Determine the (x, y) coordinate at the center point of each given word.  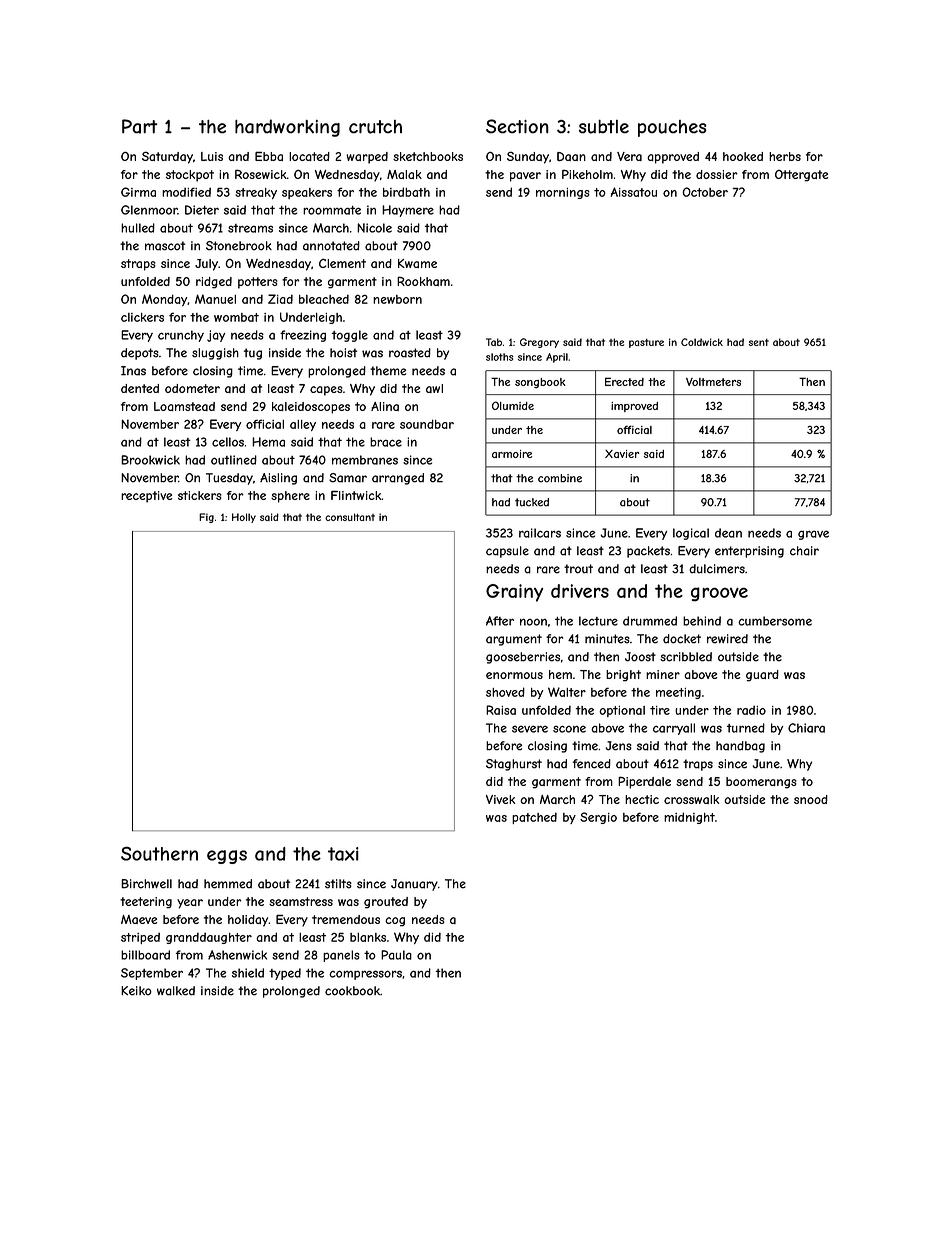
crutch (375, 127)
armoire (512, 454)
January (414, 885)
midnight (689, 818)
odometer (192, 388)
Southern (159, 854)
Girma (138, 192)
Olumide (513, 405)
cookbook (352, 991)
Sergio (598, 818)
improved (634, 407)
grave (813, 535)
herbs (785, 156)
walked (176, 991)
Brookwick (150, 460)
